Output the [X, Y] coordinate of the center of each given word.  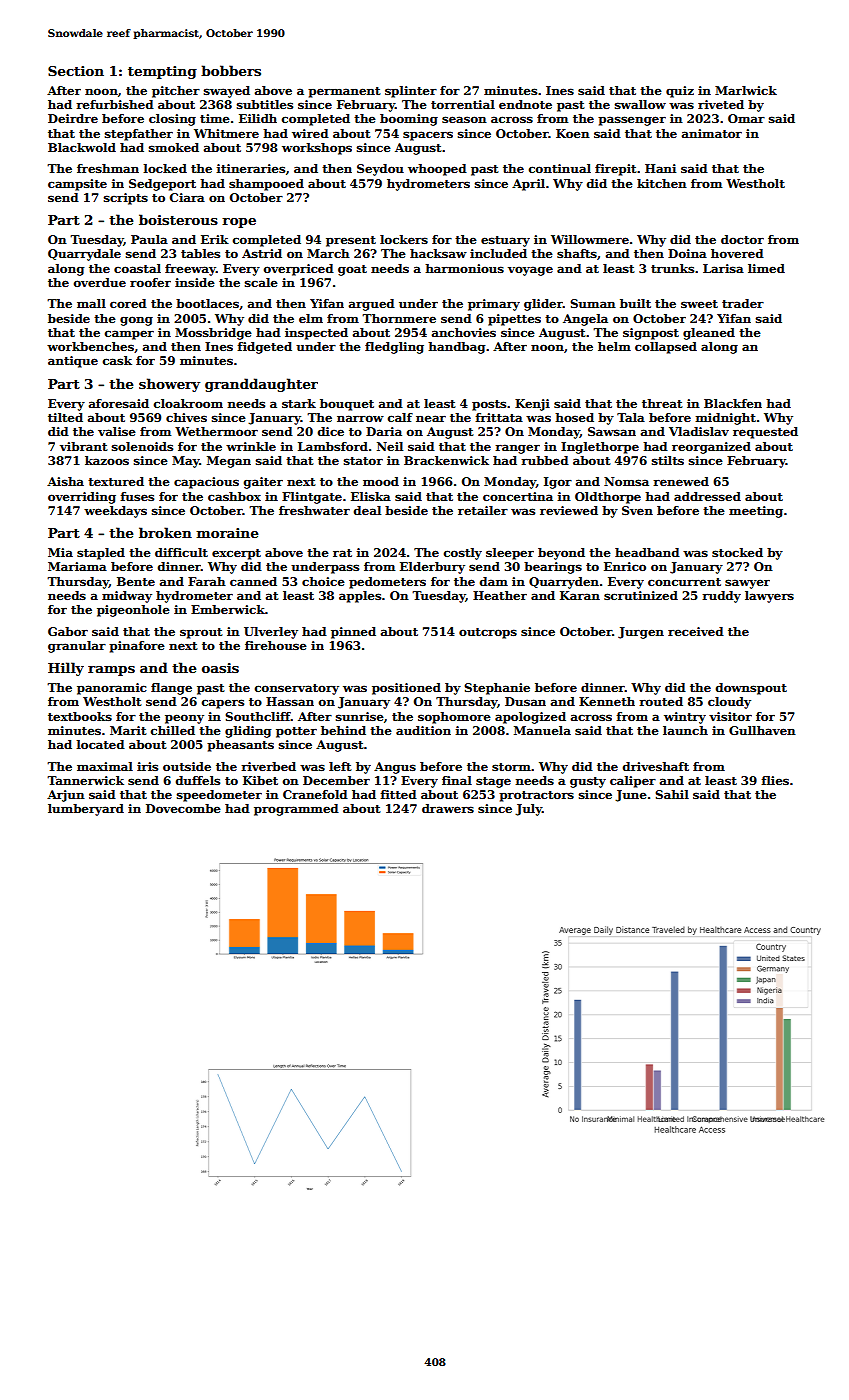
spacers [428, 136]
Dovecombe [183, 808]
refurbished [115, 104]
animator [712, 133]
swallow [640, 104]
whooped [437, 170]
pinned [353, 633]
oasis [220, 668]
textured [116, 481]
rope [239, 223]
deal [367, 510]
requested [765, 433]
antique [73, 362]
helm [614, 346]
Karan [580, 595]
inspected [316, 334]
